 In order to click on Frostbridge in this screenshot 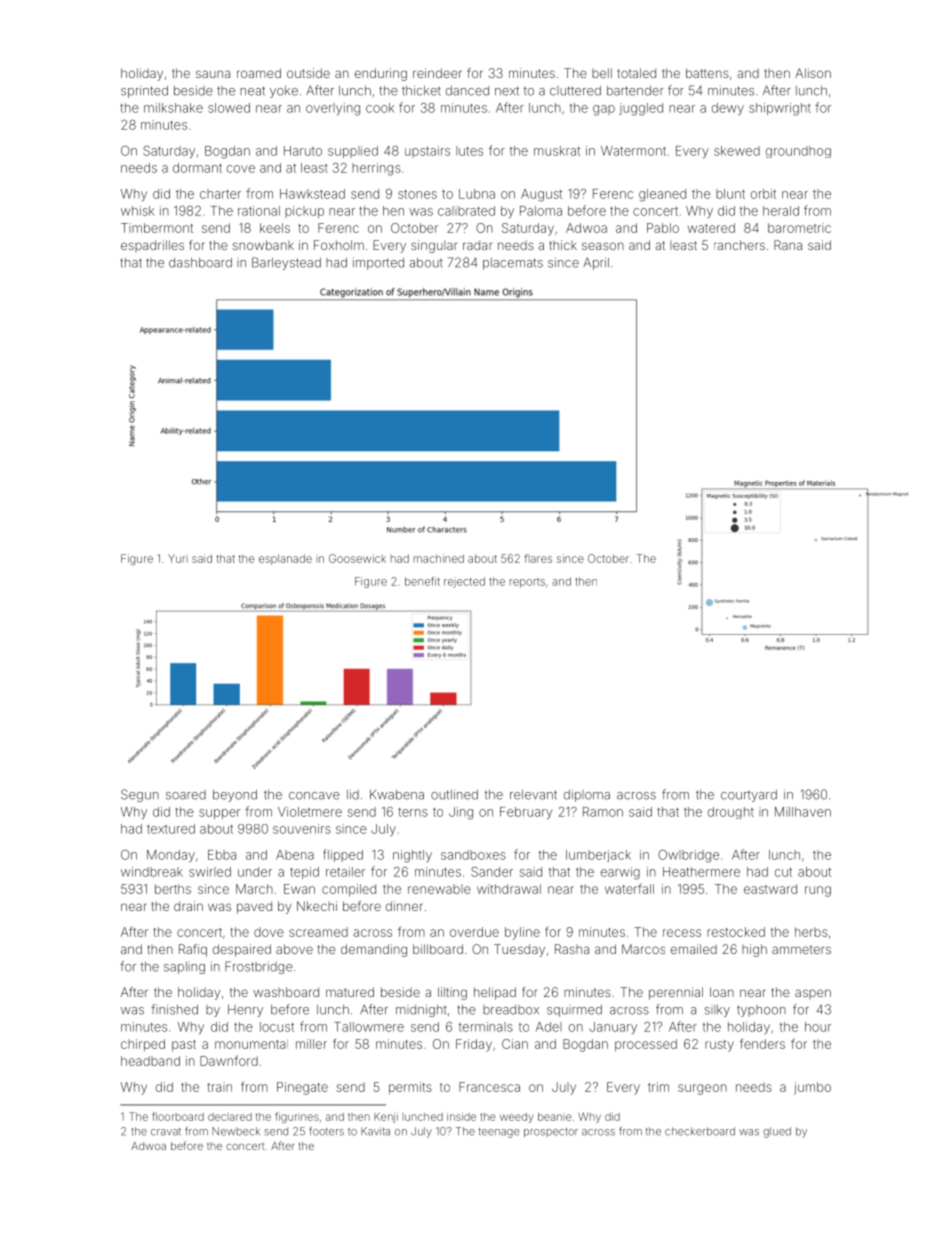, I will do `click(259, 967)`.
